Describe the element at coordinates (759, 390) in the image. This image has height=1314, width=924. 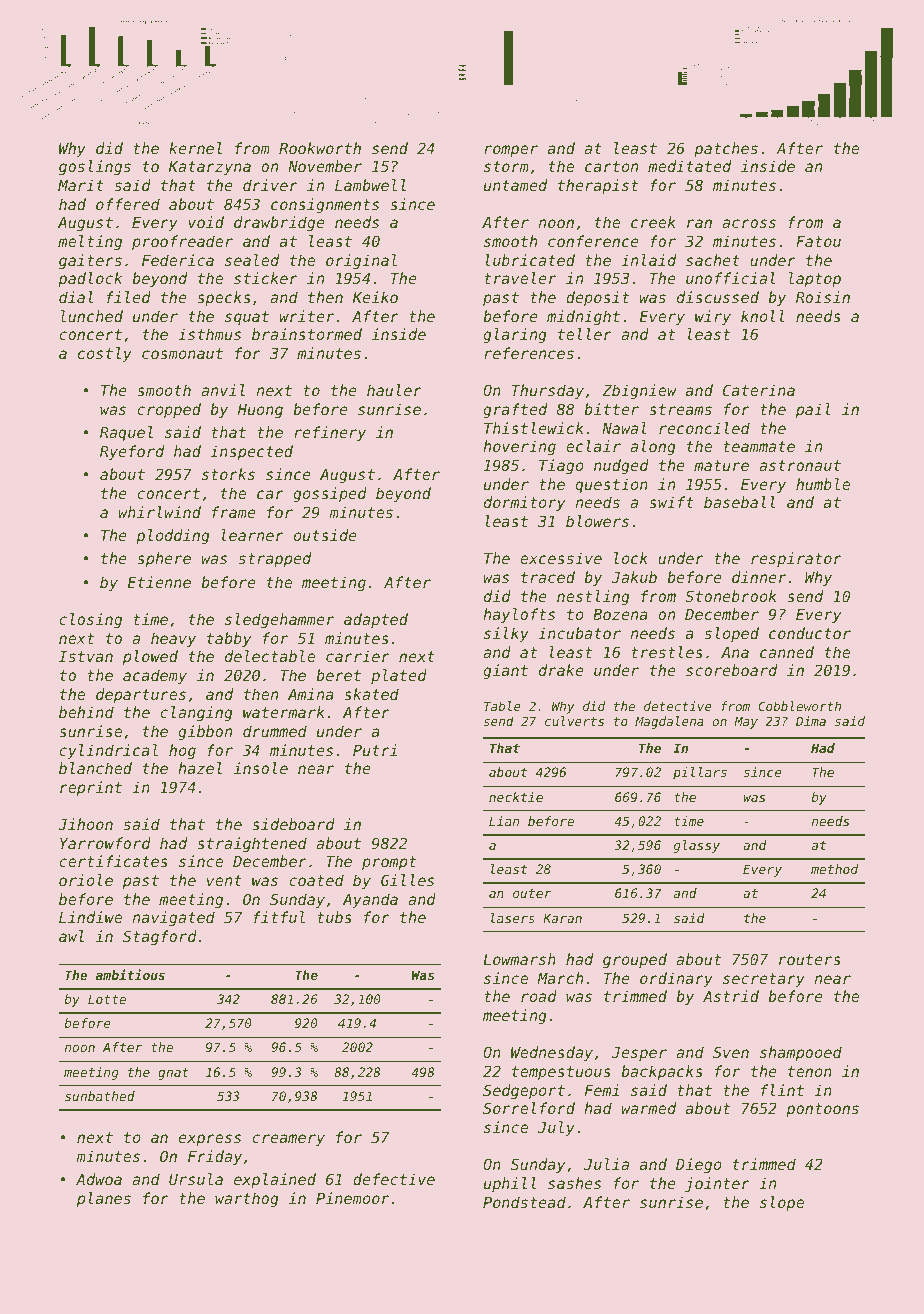
I see `Caterina` at that location.
